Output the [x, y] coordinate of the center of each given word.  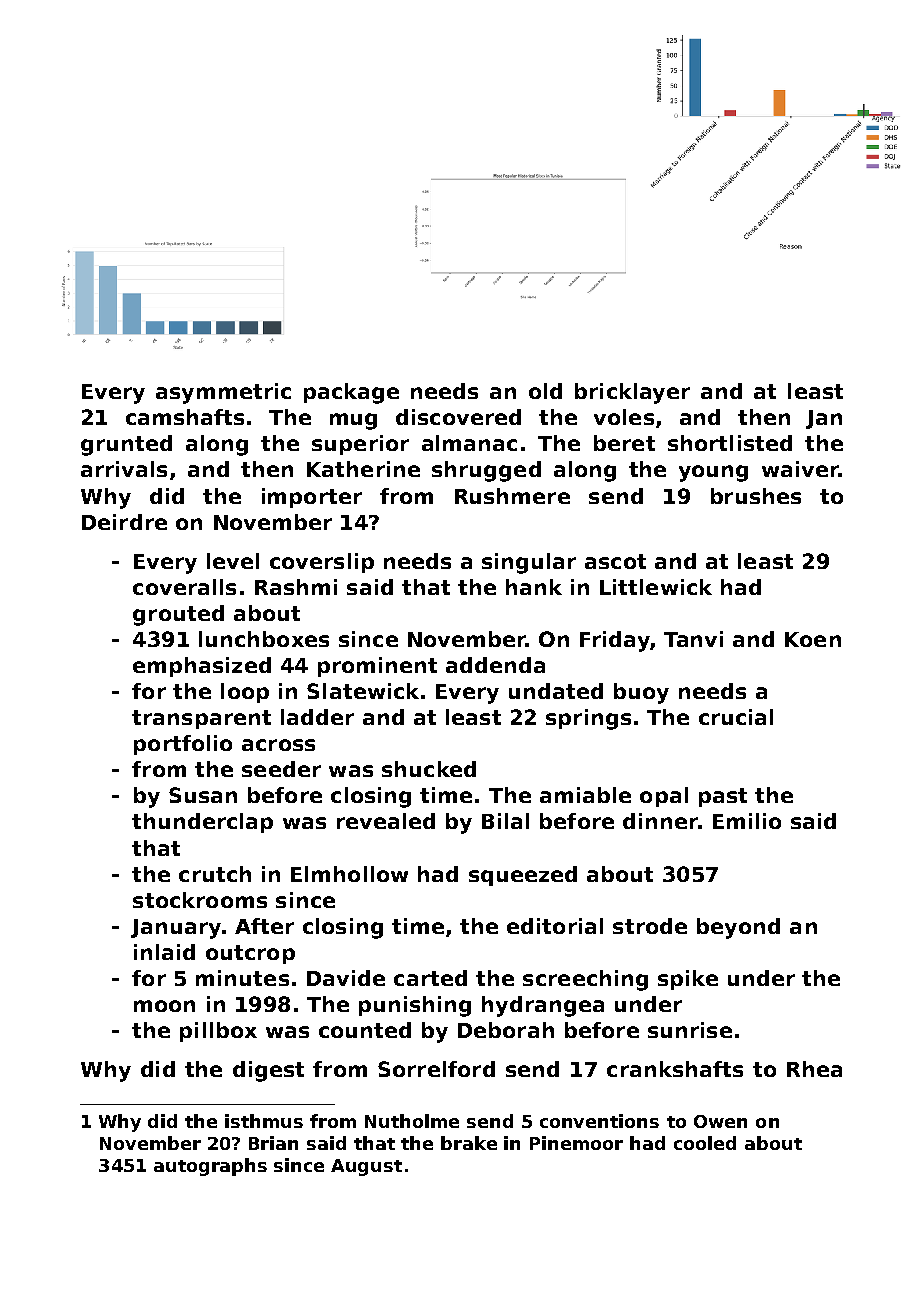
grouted [178, 615]
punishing [415, 1006]
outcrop [250, 954]
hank [534, 587]
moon [164, 1006]
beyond [738, 928]
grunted [126, 445]
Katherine [363, 469]
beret [624, 443]
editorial [555, 926]
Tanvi [693, 639]
